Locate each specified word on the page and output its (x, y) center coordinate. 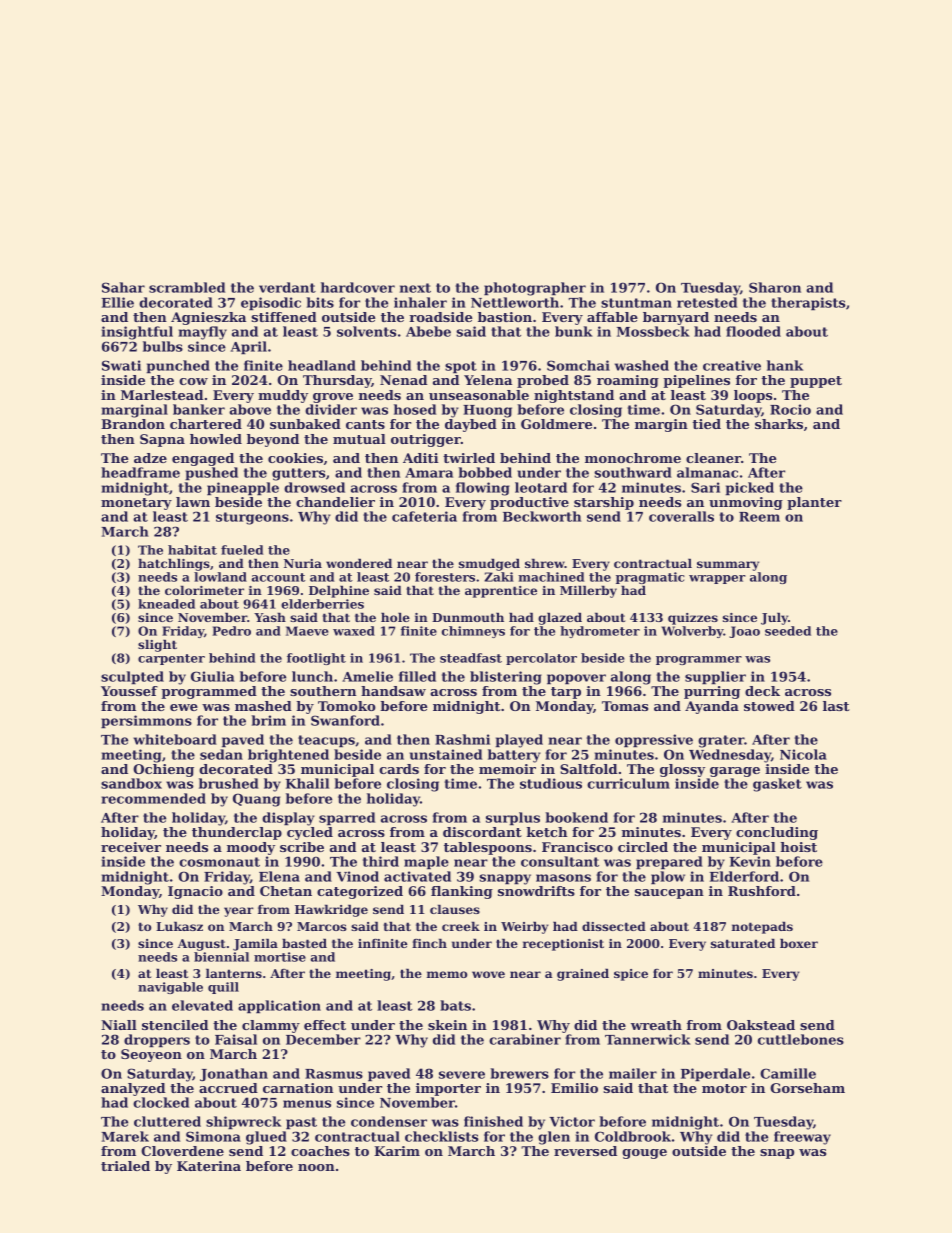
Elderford (744, 876)
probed (543, 381)
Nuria (303, 563)
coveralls (681, 516)
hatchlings (174, 564)
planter (814, 503)
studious (551, 783)
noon (316, 1167)
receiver (131, 847)
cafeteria (424, 516)
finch (429, 943)
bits (320, 302)
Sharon (775, 287)
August (202, 945)
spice (631, 975)
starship (604, 503)
